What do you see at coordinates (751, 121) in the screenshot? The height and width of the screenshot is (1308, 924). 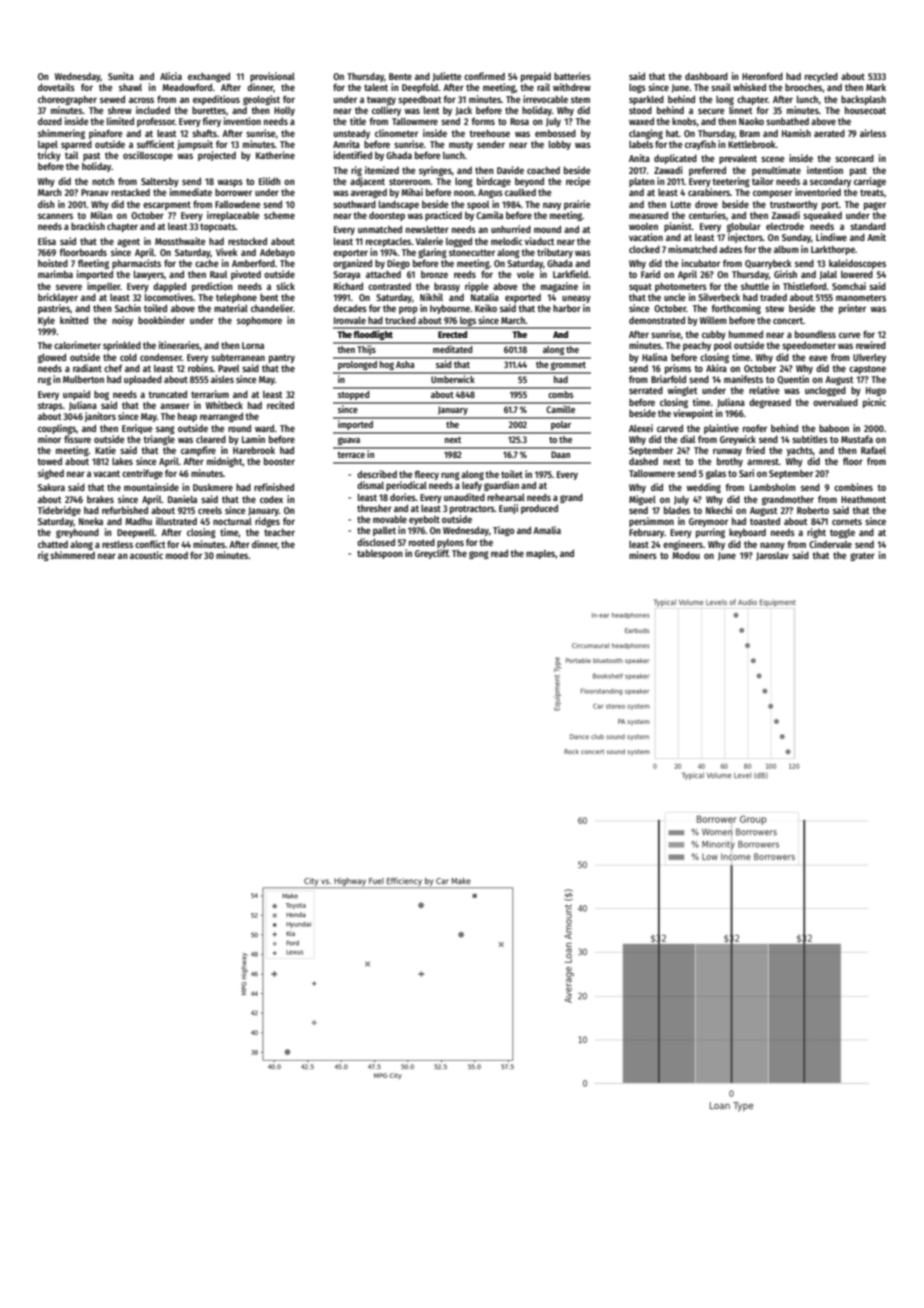 I see `Naoko` at bounding box center [751, 121].
